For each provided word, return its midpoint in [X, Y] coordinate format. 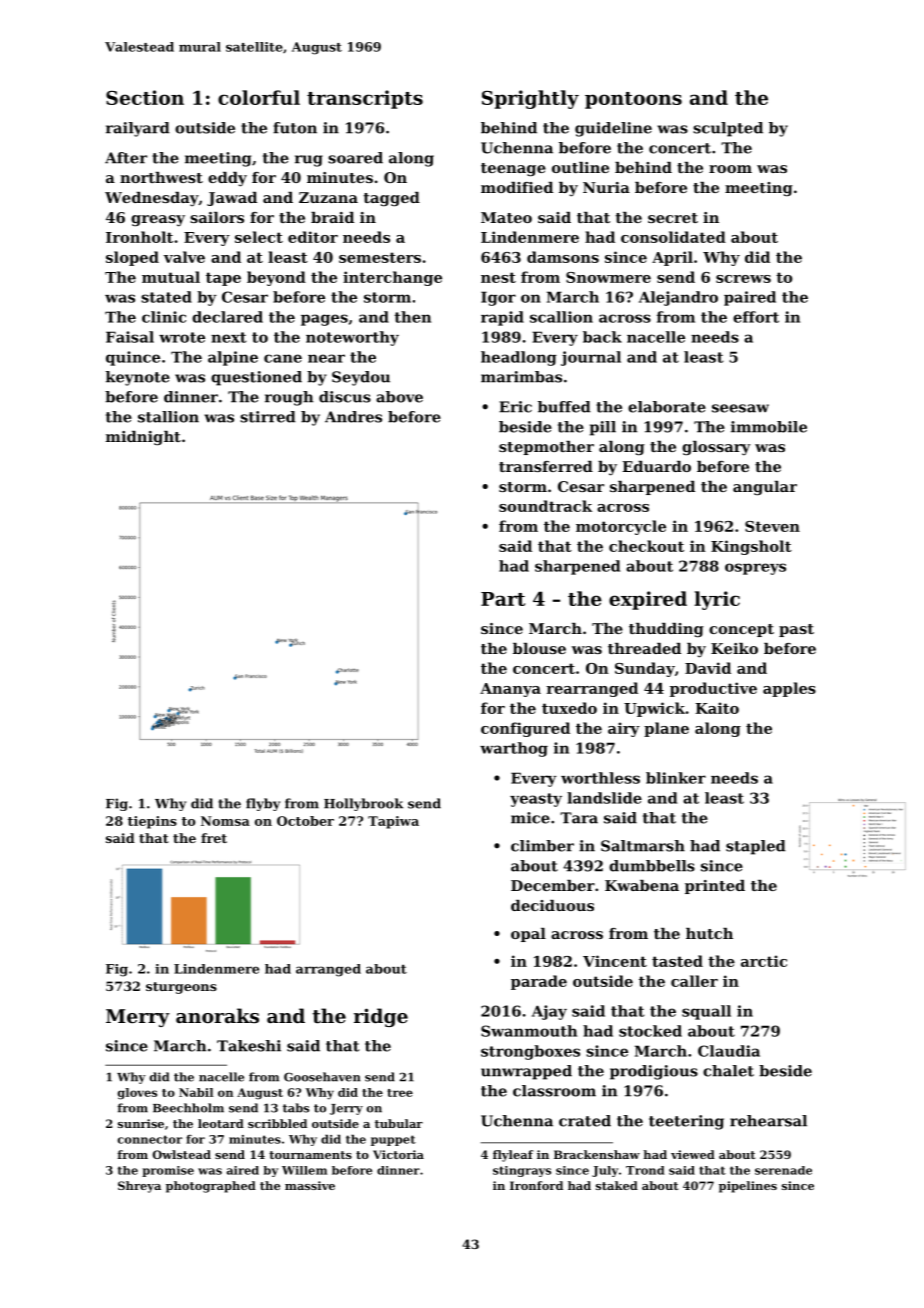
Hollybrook [363, 804]
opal [528, 935]
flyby [263, 804]
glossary [716, 448]
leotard [221, 1123]
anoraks [217, 1016]
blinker [676, 778]
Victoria [398, 1154]
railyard [138, 129]
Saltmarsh [643, 846]
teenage [513, 170]
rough [289, 398]
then [412, 317]
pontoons [633, 100]
